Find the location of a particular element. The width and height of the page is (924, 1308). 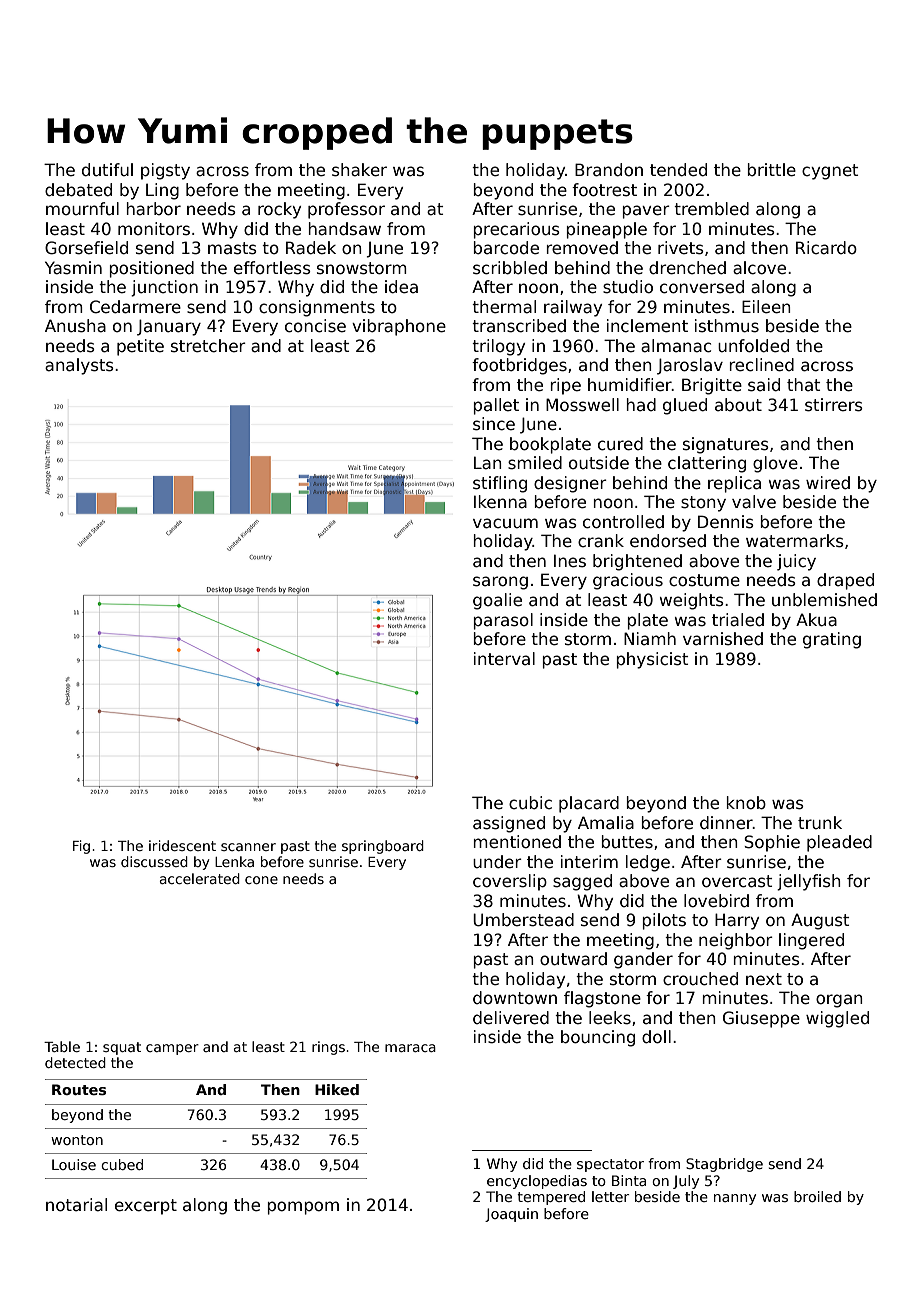

removed is located at coordinates (582, 248).
